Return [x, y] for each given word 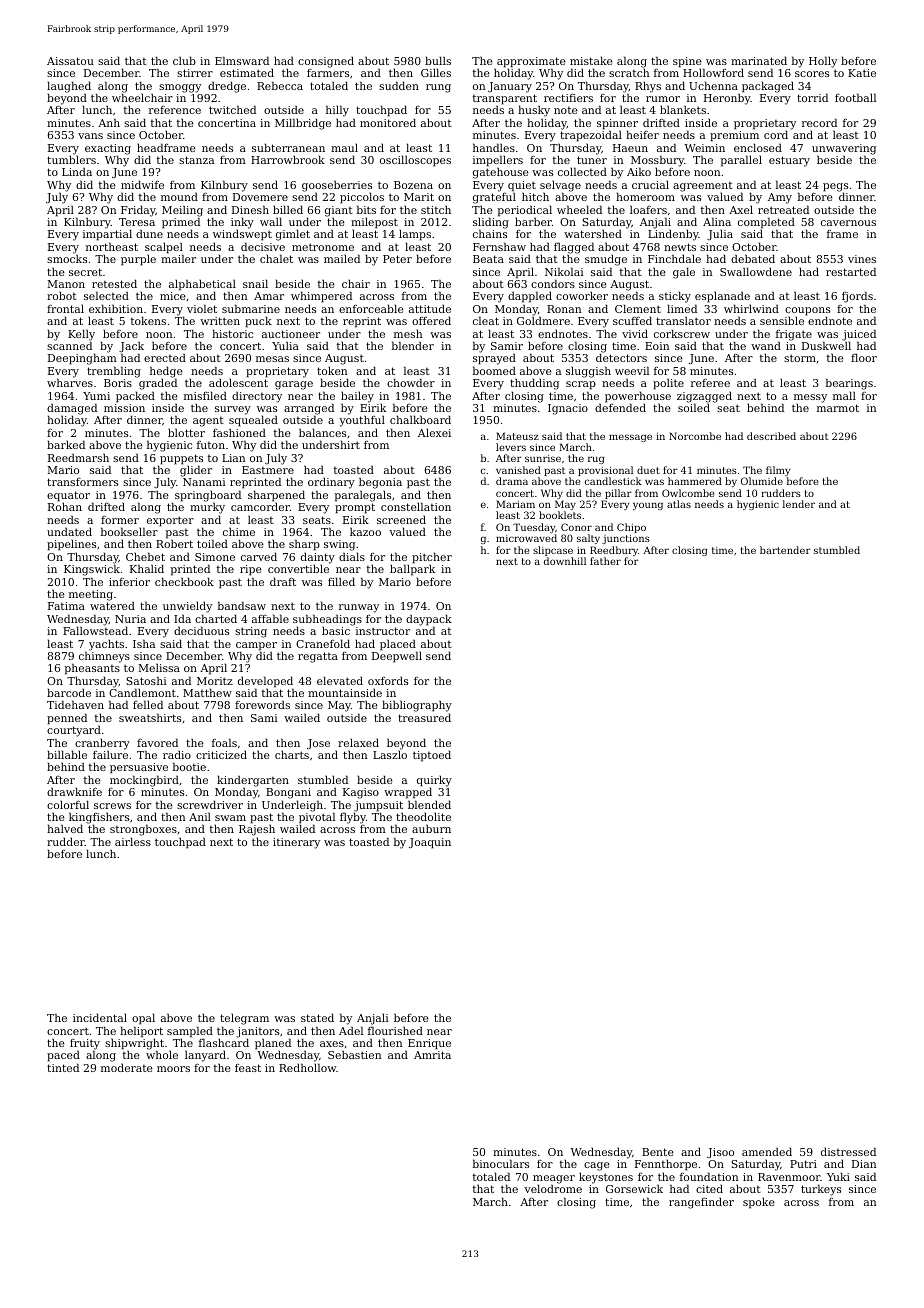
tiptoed [432, 756]
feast [248, 1068]
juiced [859, 335]
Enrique [429, 1044]
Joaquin [430, 843]
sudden [399, 85]
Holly [823, 62]
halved [65, 829]
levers [511, 447]
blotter [186, 432]
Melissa [159, 667]
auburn [431, 828]
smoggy [180, 88]
